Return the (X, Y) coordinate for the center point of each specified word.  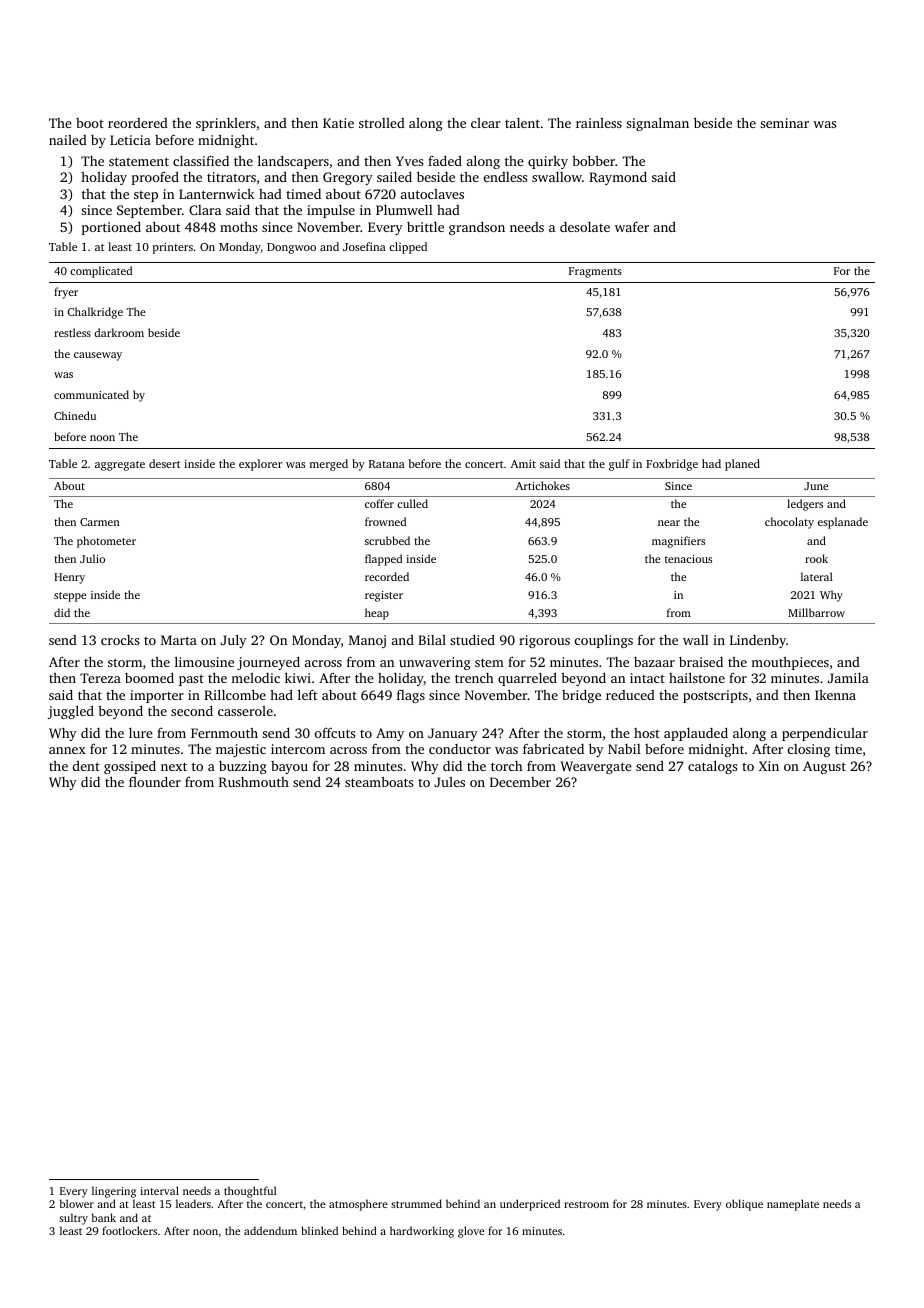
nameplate (793, 1205)
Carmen (100, 522)
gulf (619, 465)
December (520, 782)
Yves (409, 161)
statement (139, 161)
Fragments (595, 272)
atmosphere (358, 1205)
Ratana (387, 464)
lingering (114, 1192)
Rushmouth (254, 782)
